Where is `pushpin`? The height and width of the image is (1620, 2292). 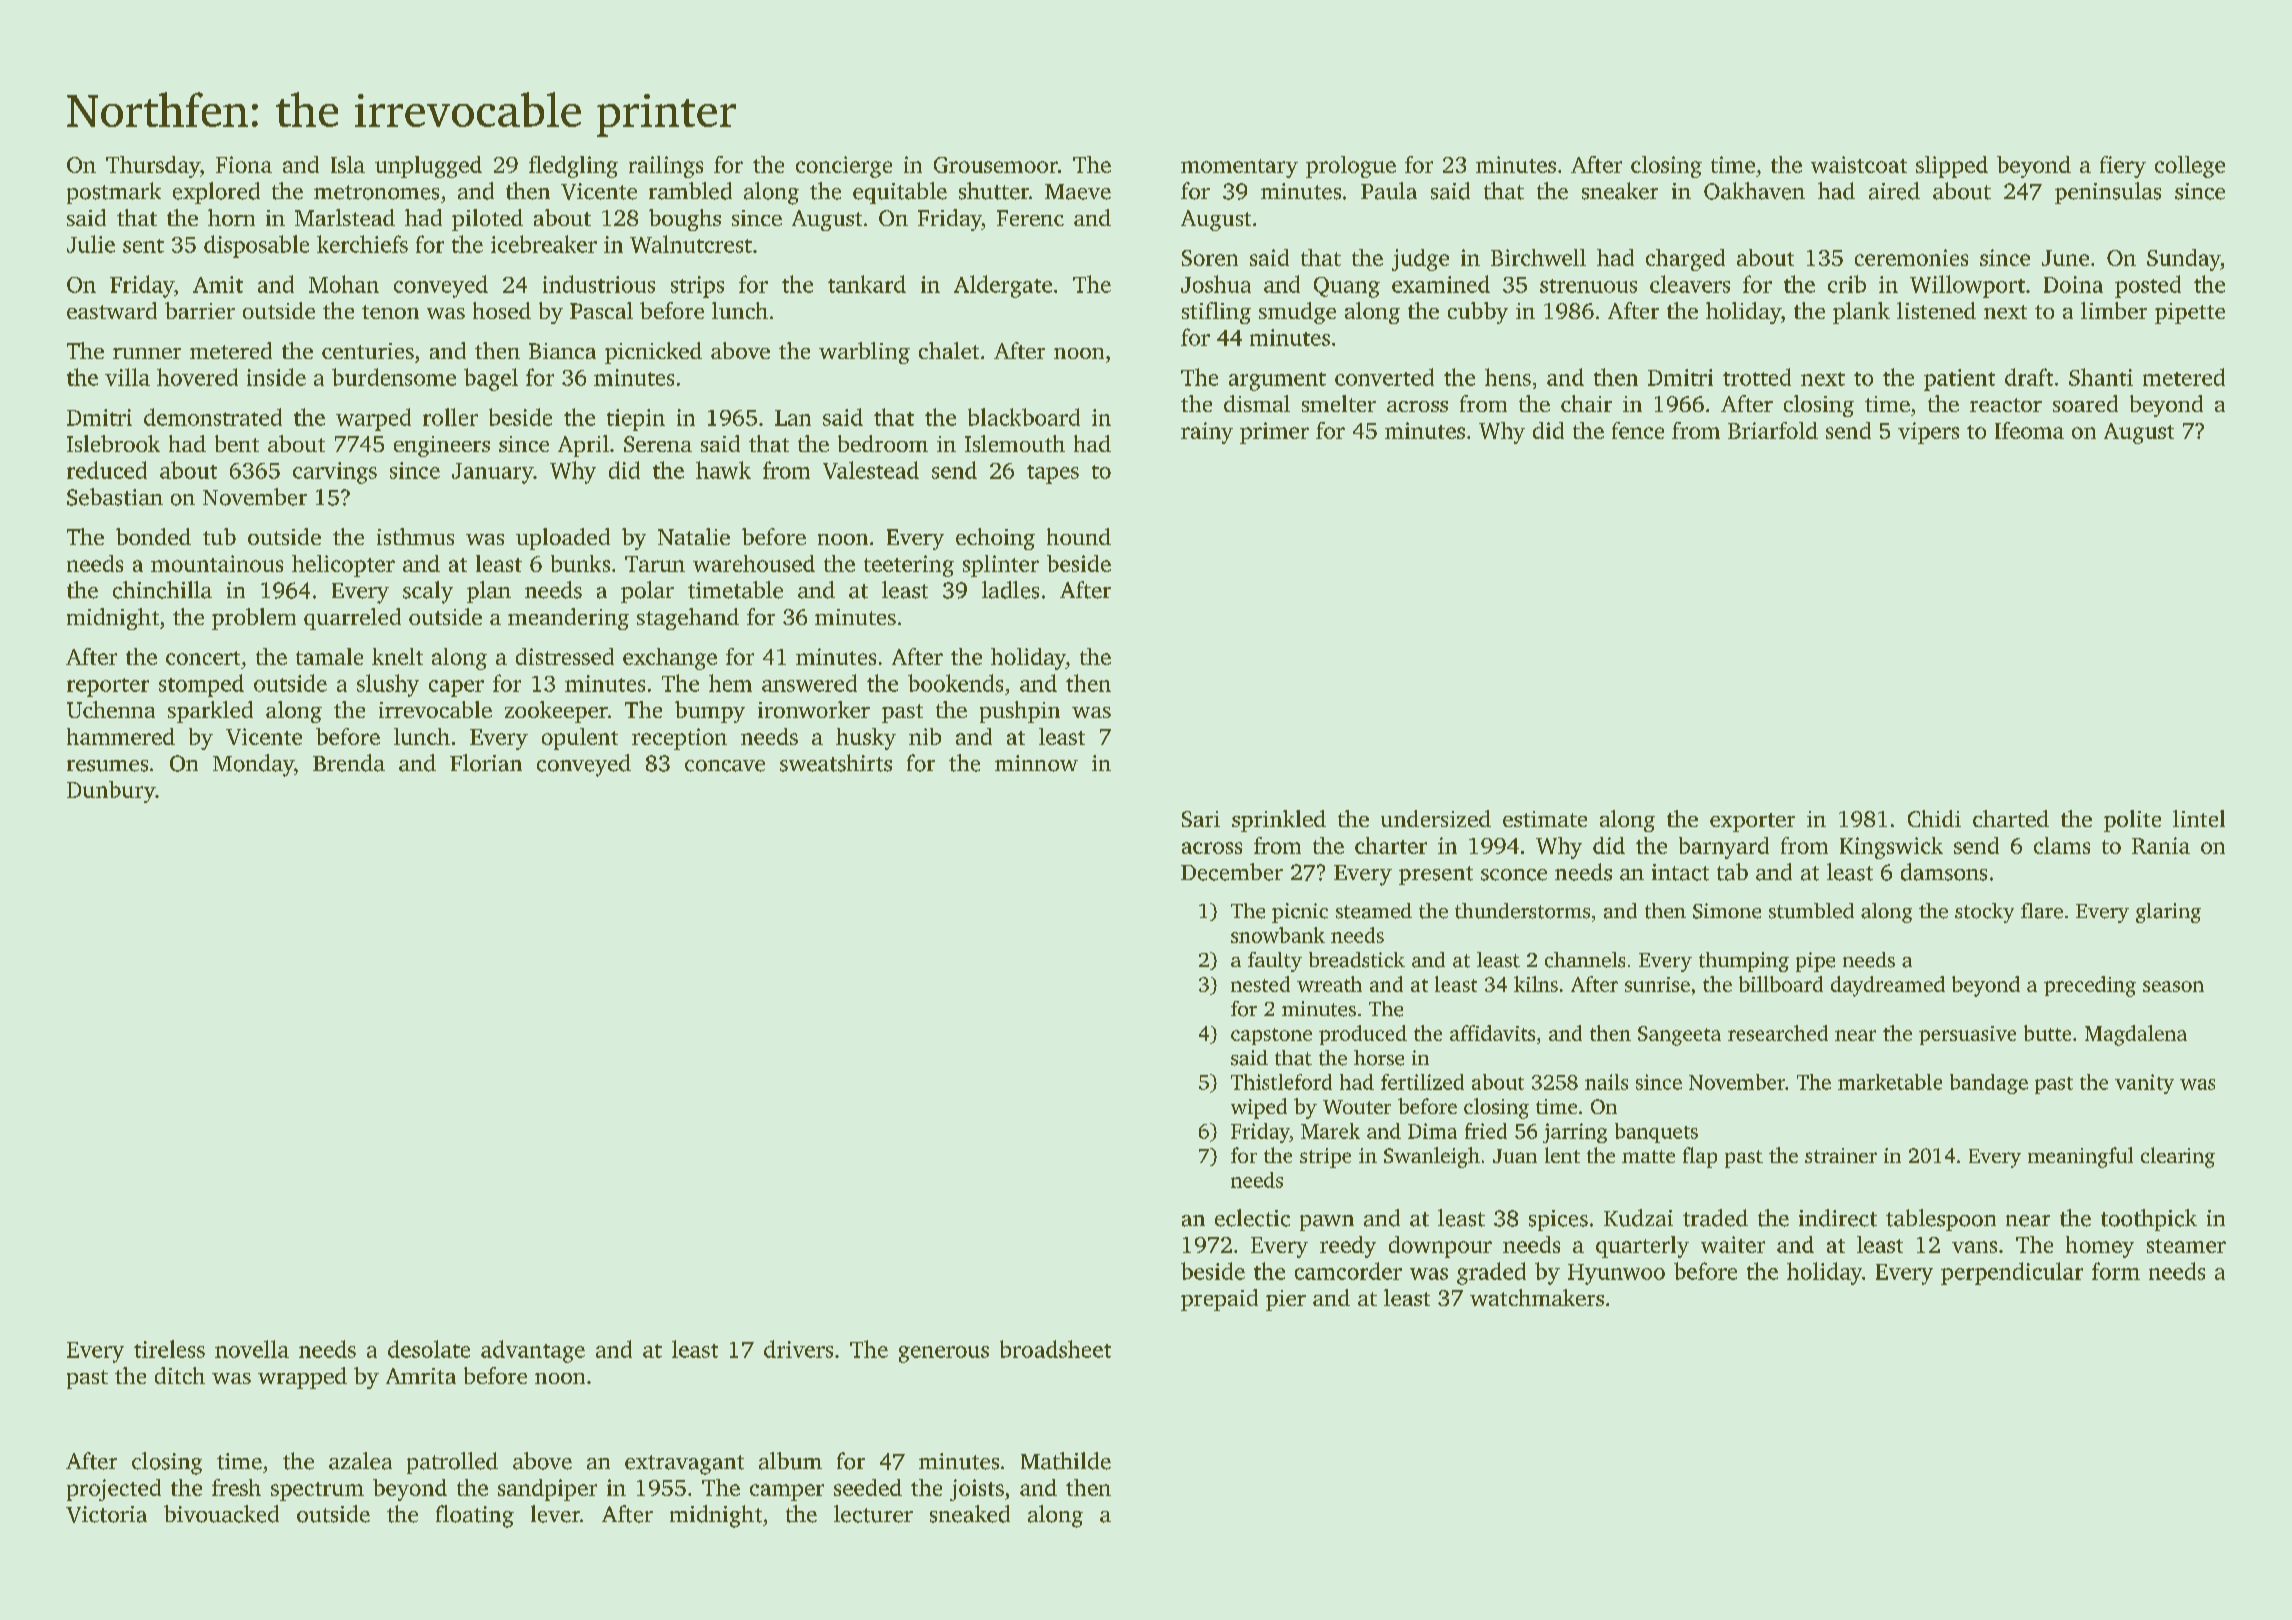
pushpin is located at coordinates (1020, 712).
